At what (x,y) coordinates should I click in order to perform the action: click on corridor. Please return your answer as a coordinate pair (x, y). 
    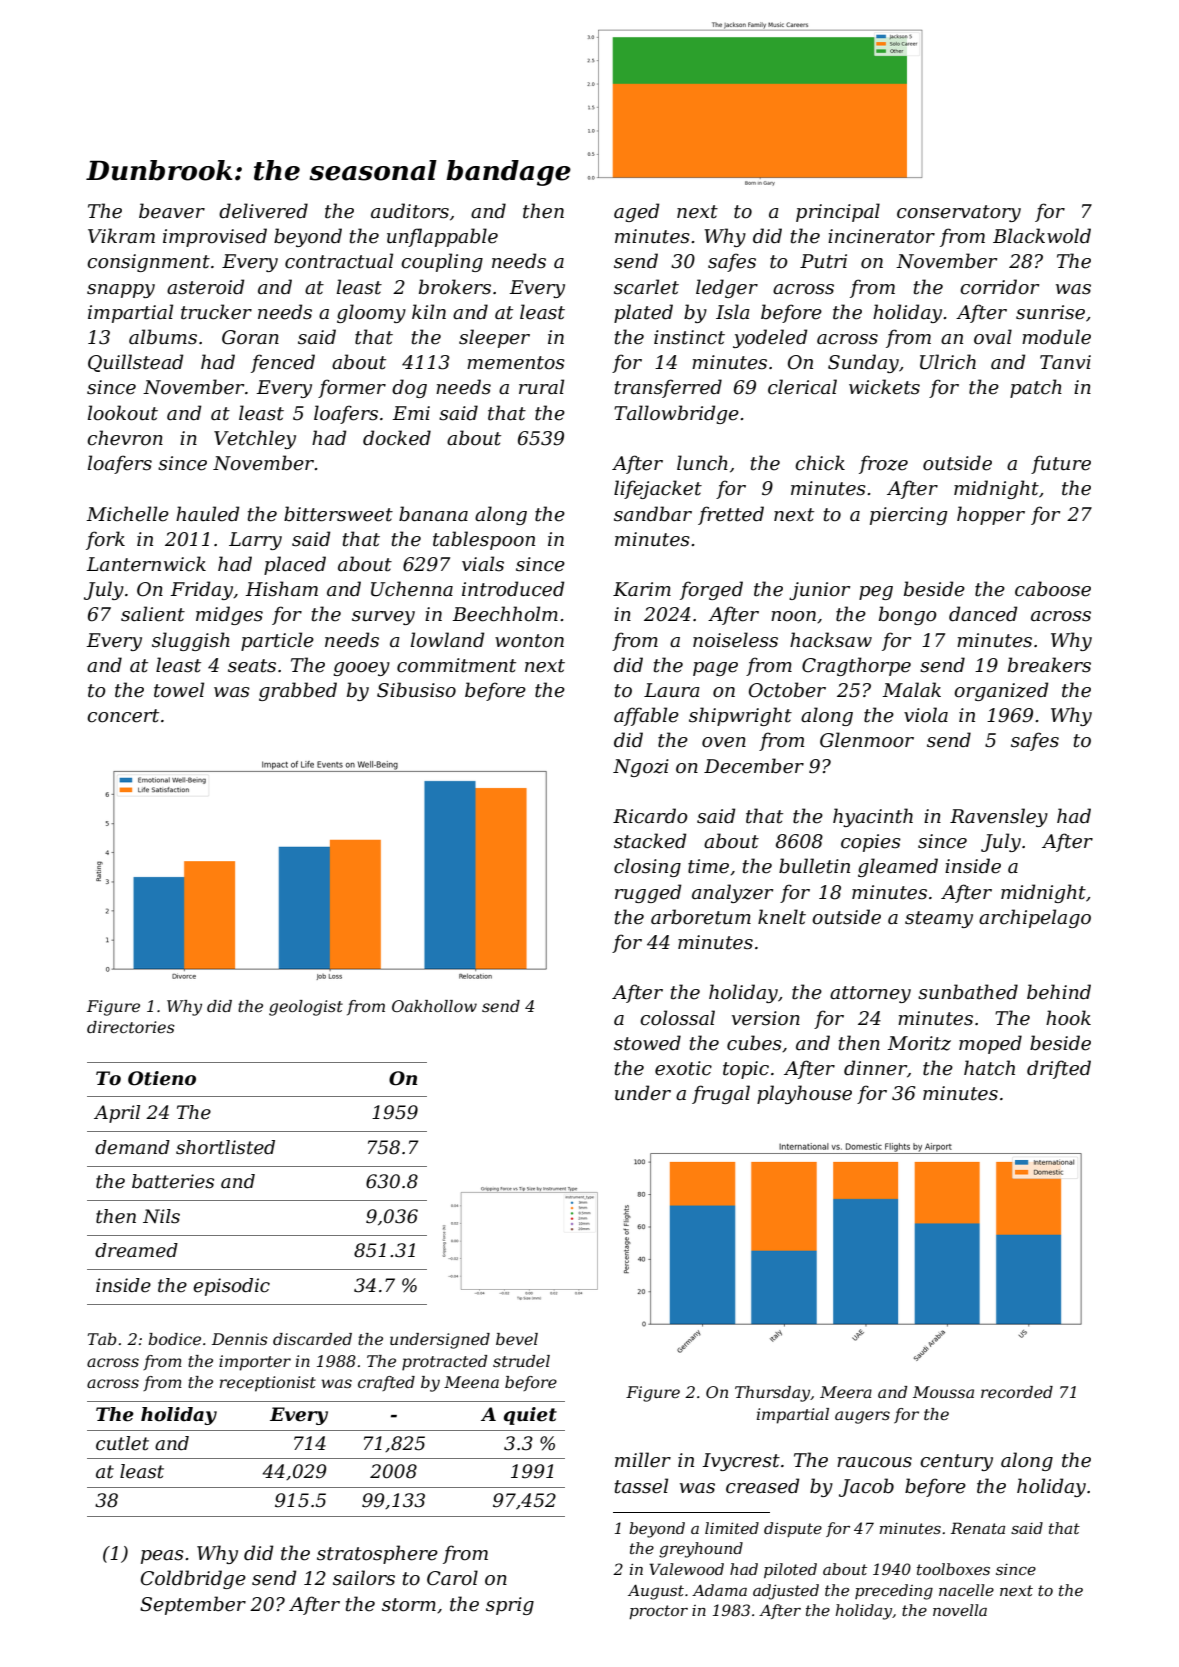
    Looking at the image, I should click on (999, 287).
